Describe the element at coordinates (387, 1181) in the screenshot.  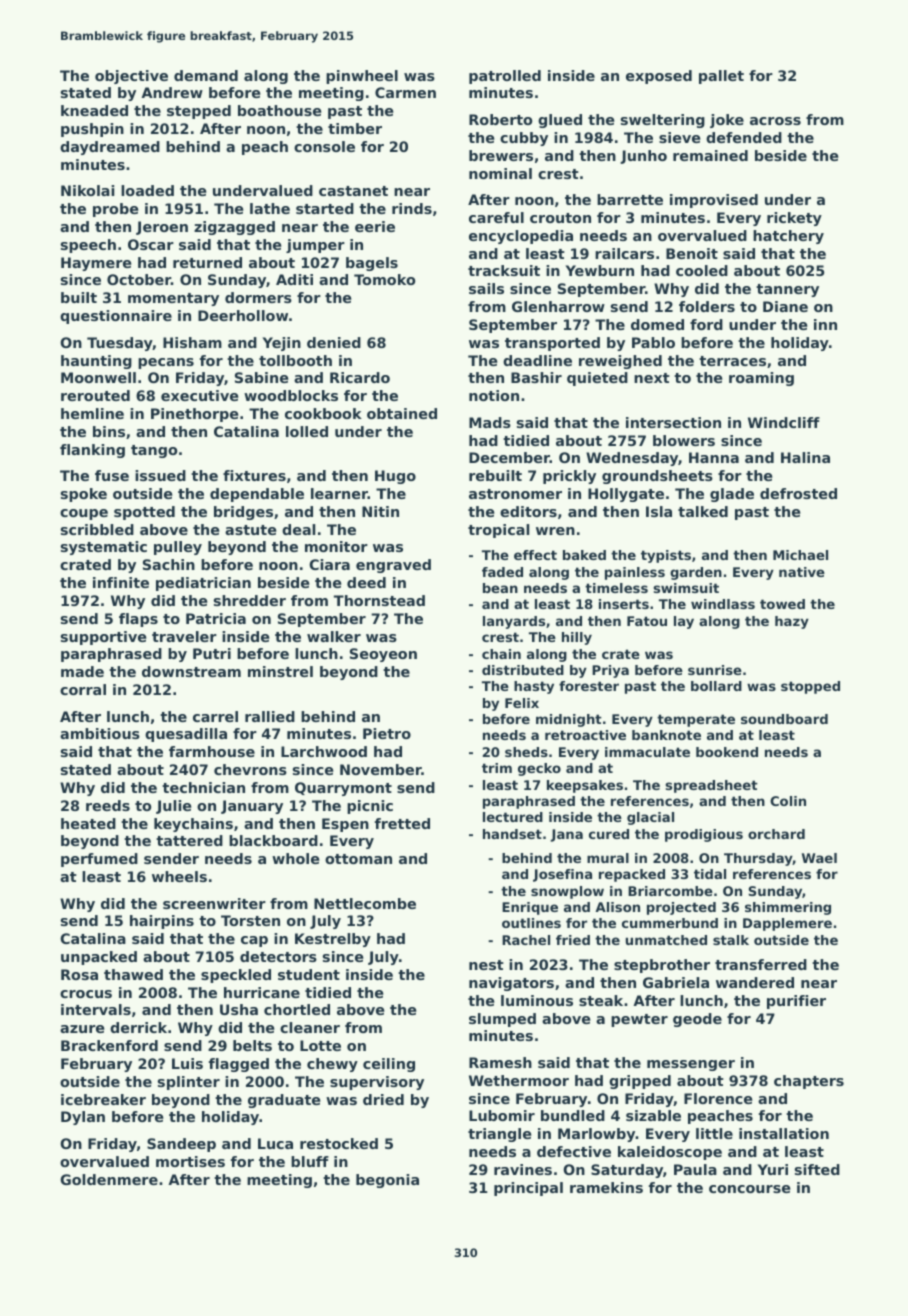
I see `begonia` at that location.
